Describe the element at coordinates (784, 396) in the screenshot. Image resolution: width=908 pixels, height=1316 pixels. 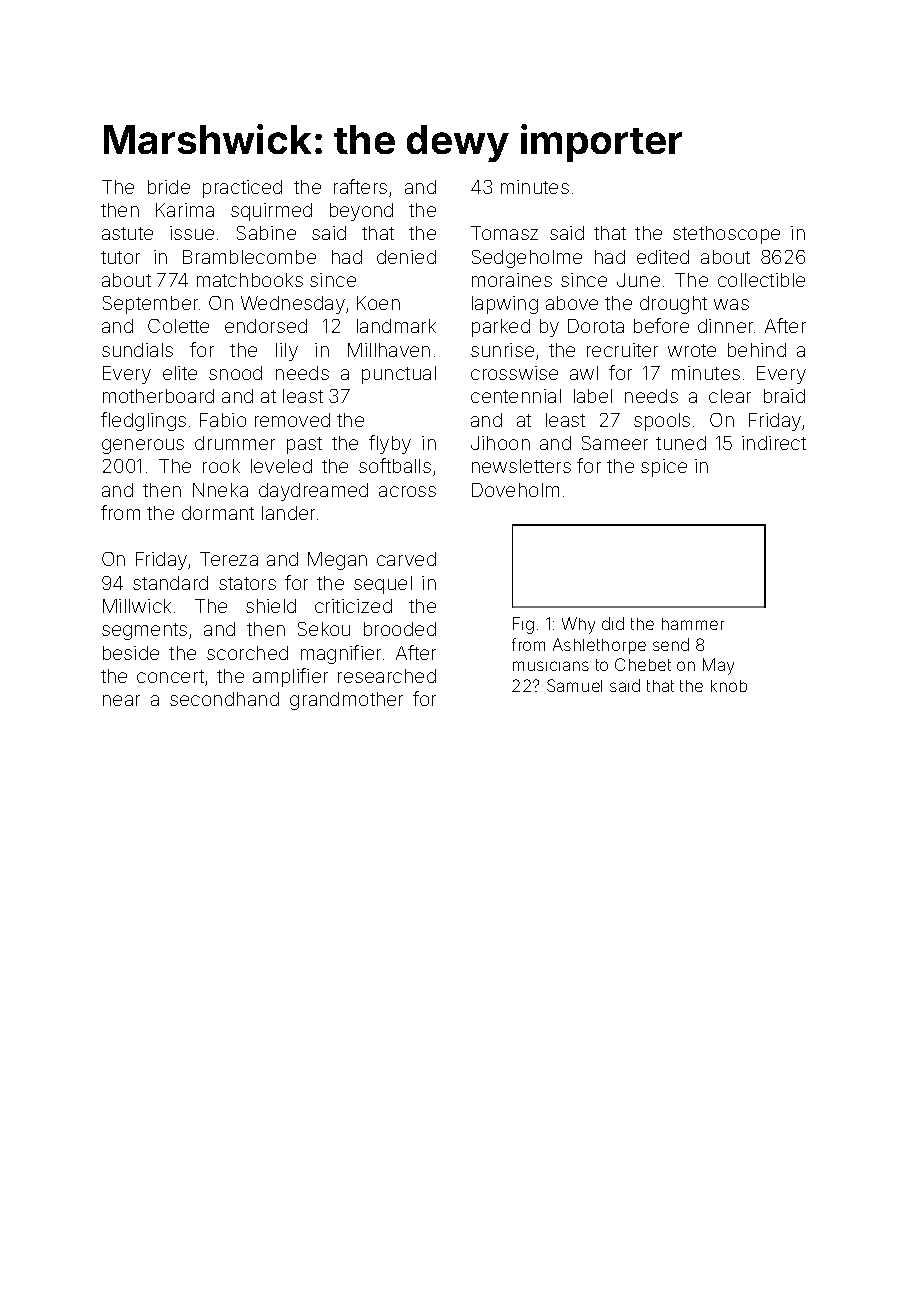
I see `braid` at that location.
